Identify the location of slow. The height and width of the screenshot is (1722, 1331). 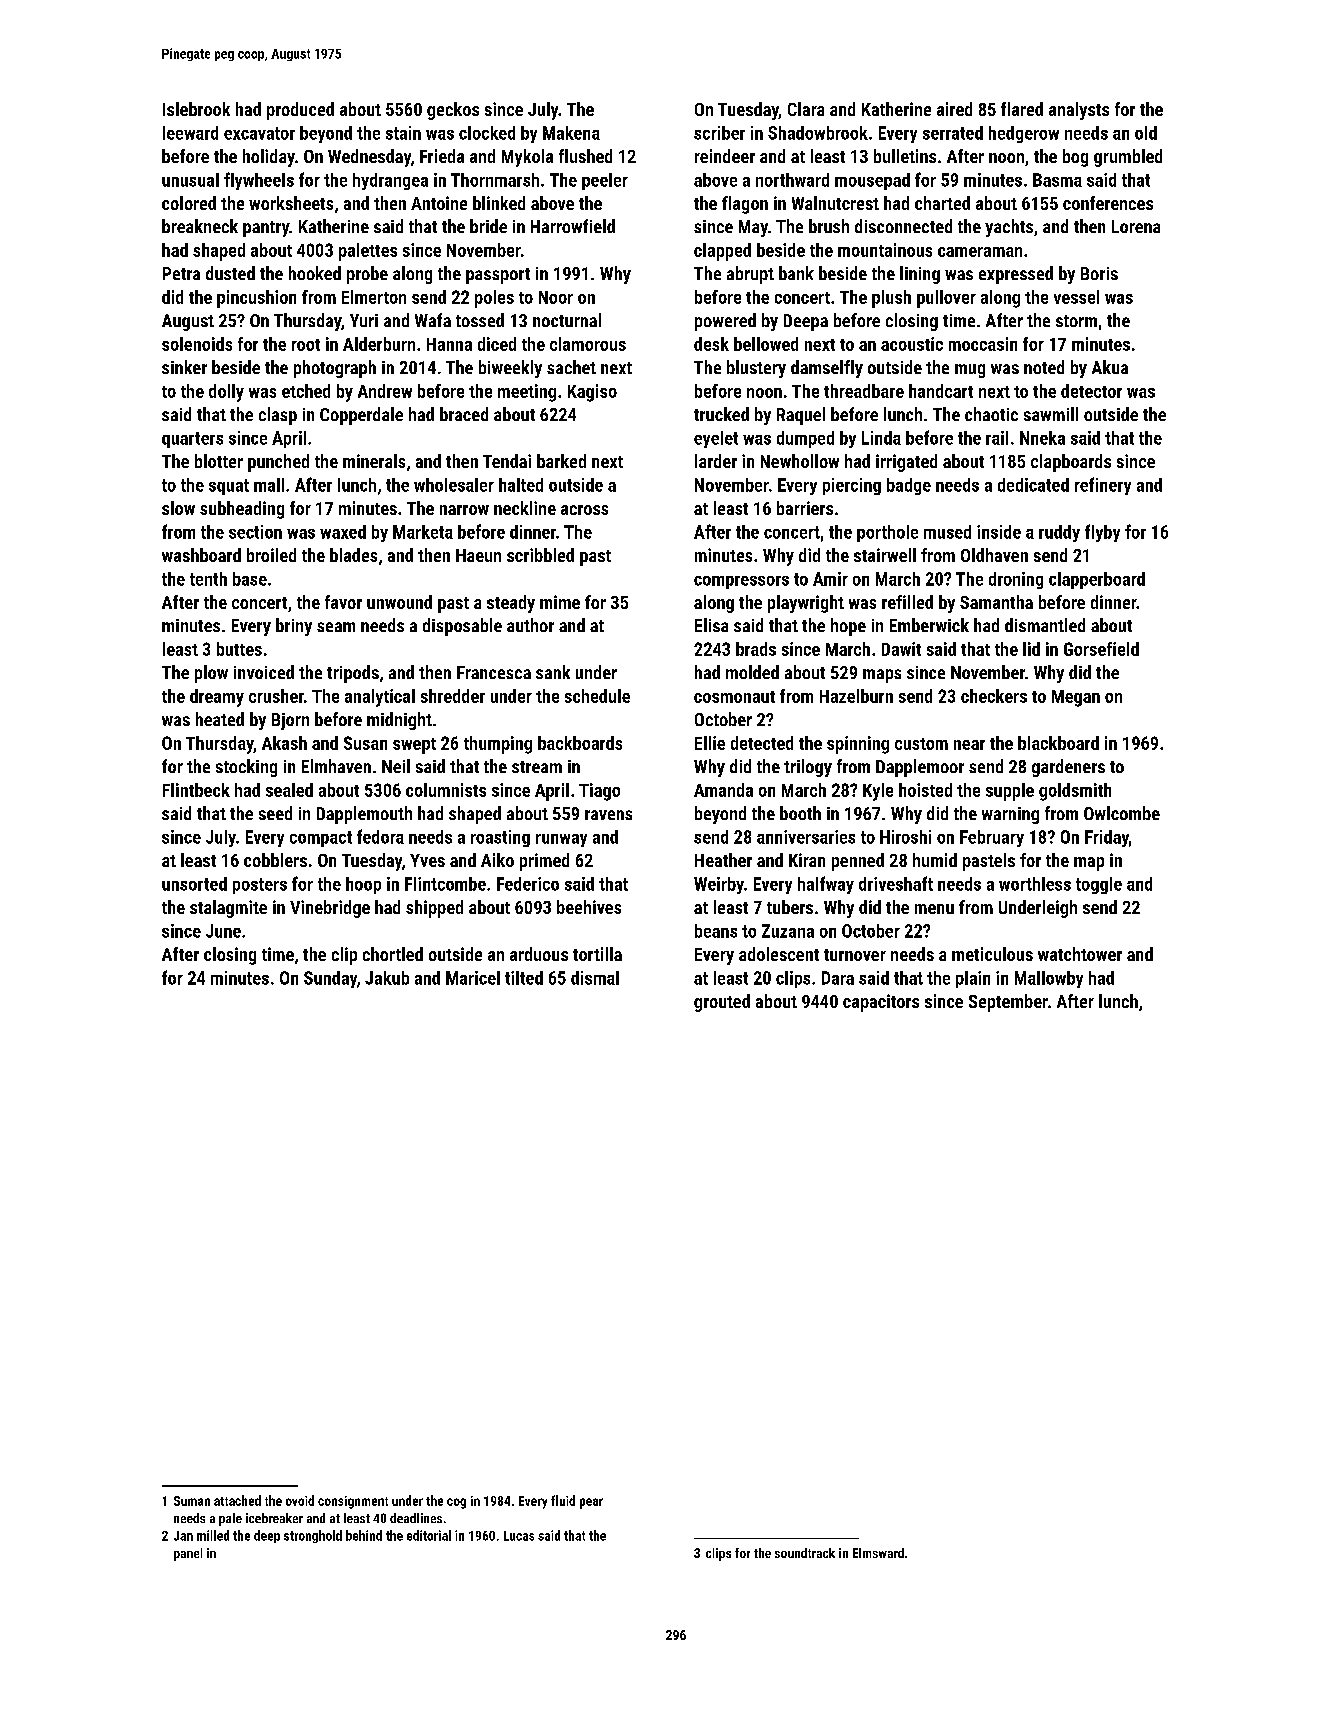
(178, 508).
